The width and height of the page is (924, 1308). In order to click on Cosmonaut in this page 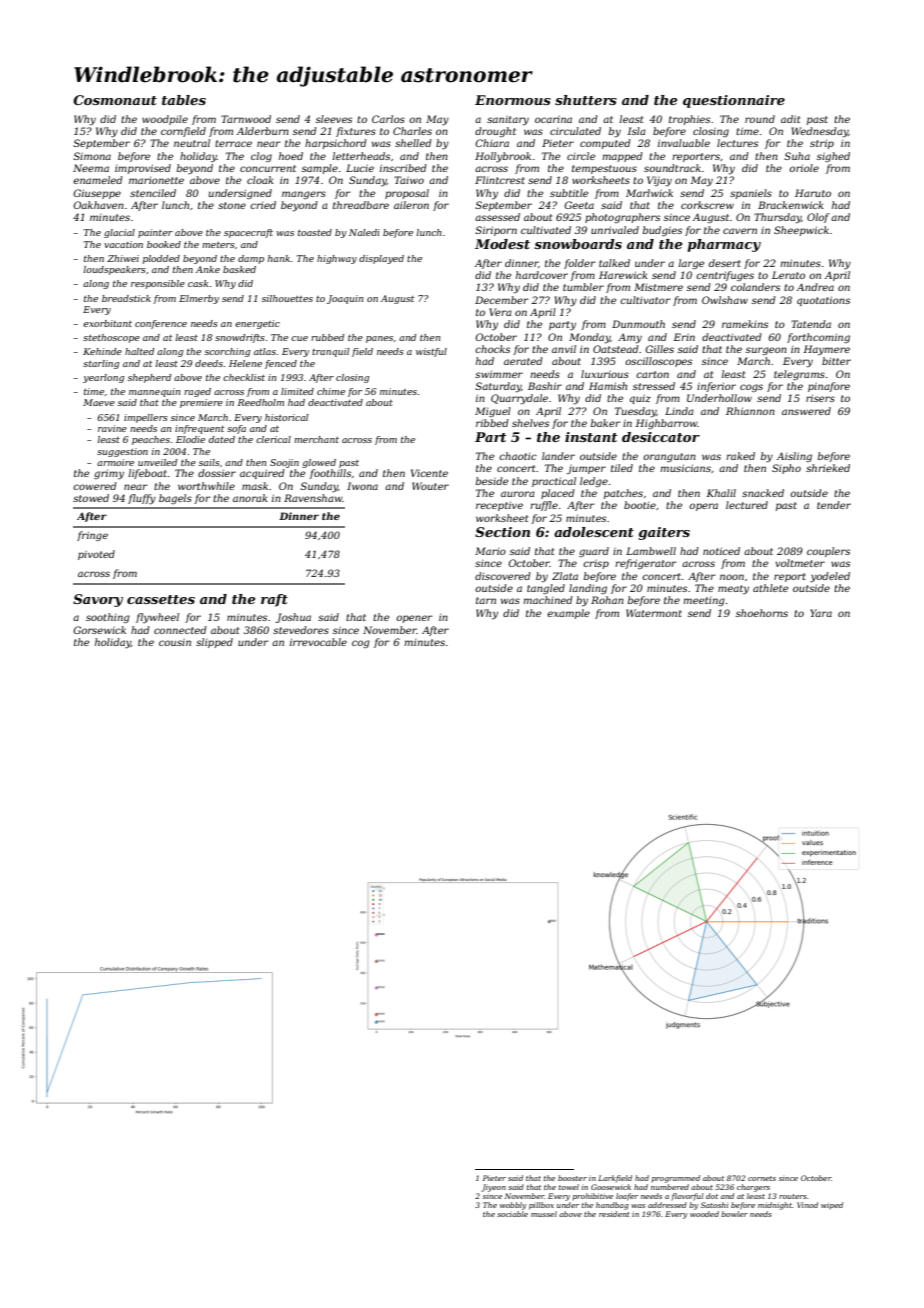, I will do `click(115, 100)`.
